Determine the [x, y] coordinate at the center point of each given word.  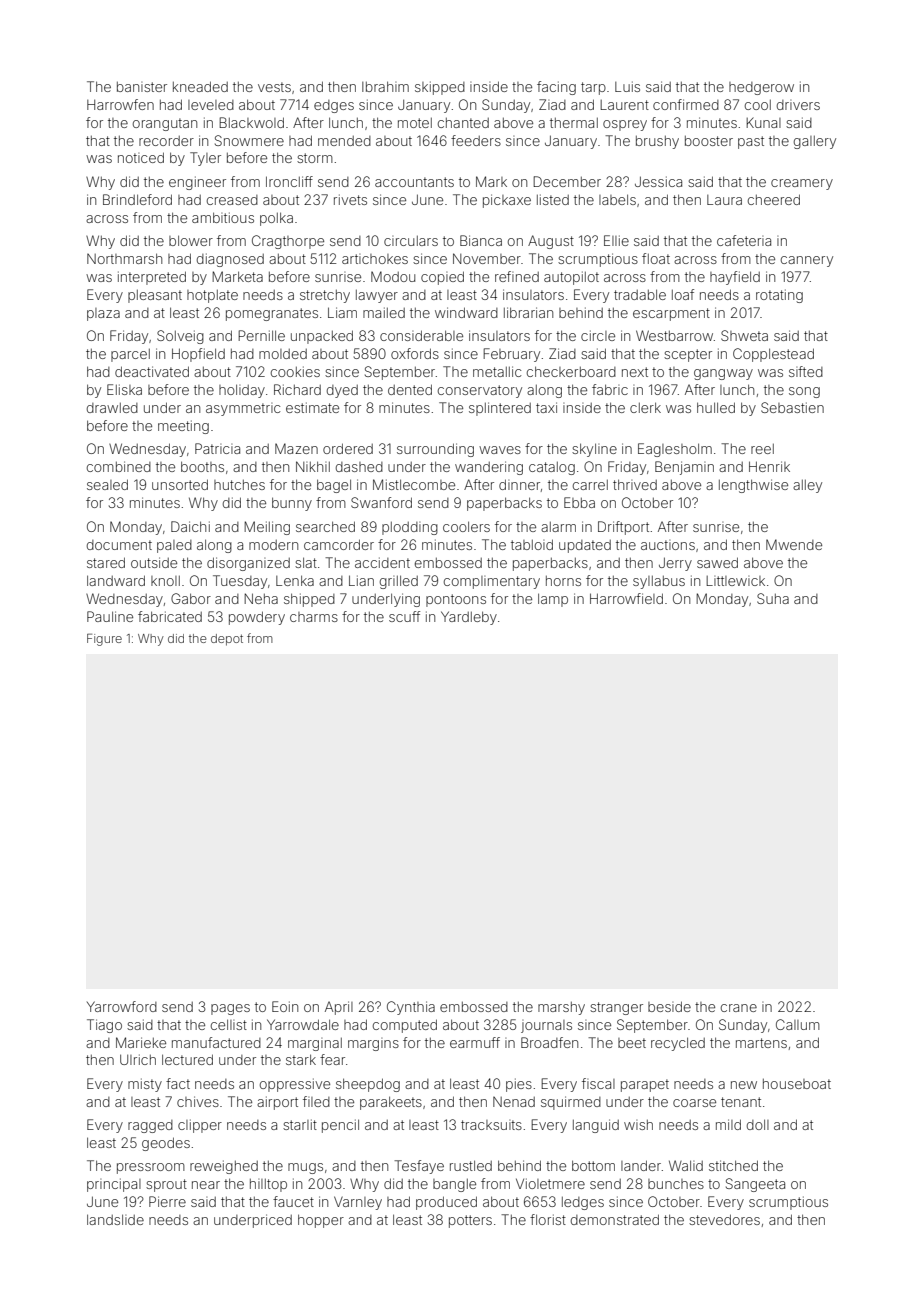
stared [106, 562]
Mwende [794, 544]
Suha [773, 598]
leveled [211, 105]
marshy [561, 1008]
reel [762, 449]
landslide [115, 1219]
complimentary [492, 582]
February [511, 355]
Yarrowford [122, 1006]
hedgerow [761, 88]
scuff [404, 616]
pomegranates [272, 314]
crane [739, 1008]
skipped [440, 88]
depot [227, 640]
